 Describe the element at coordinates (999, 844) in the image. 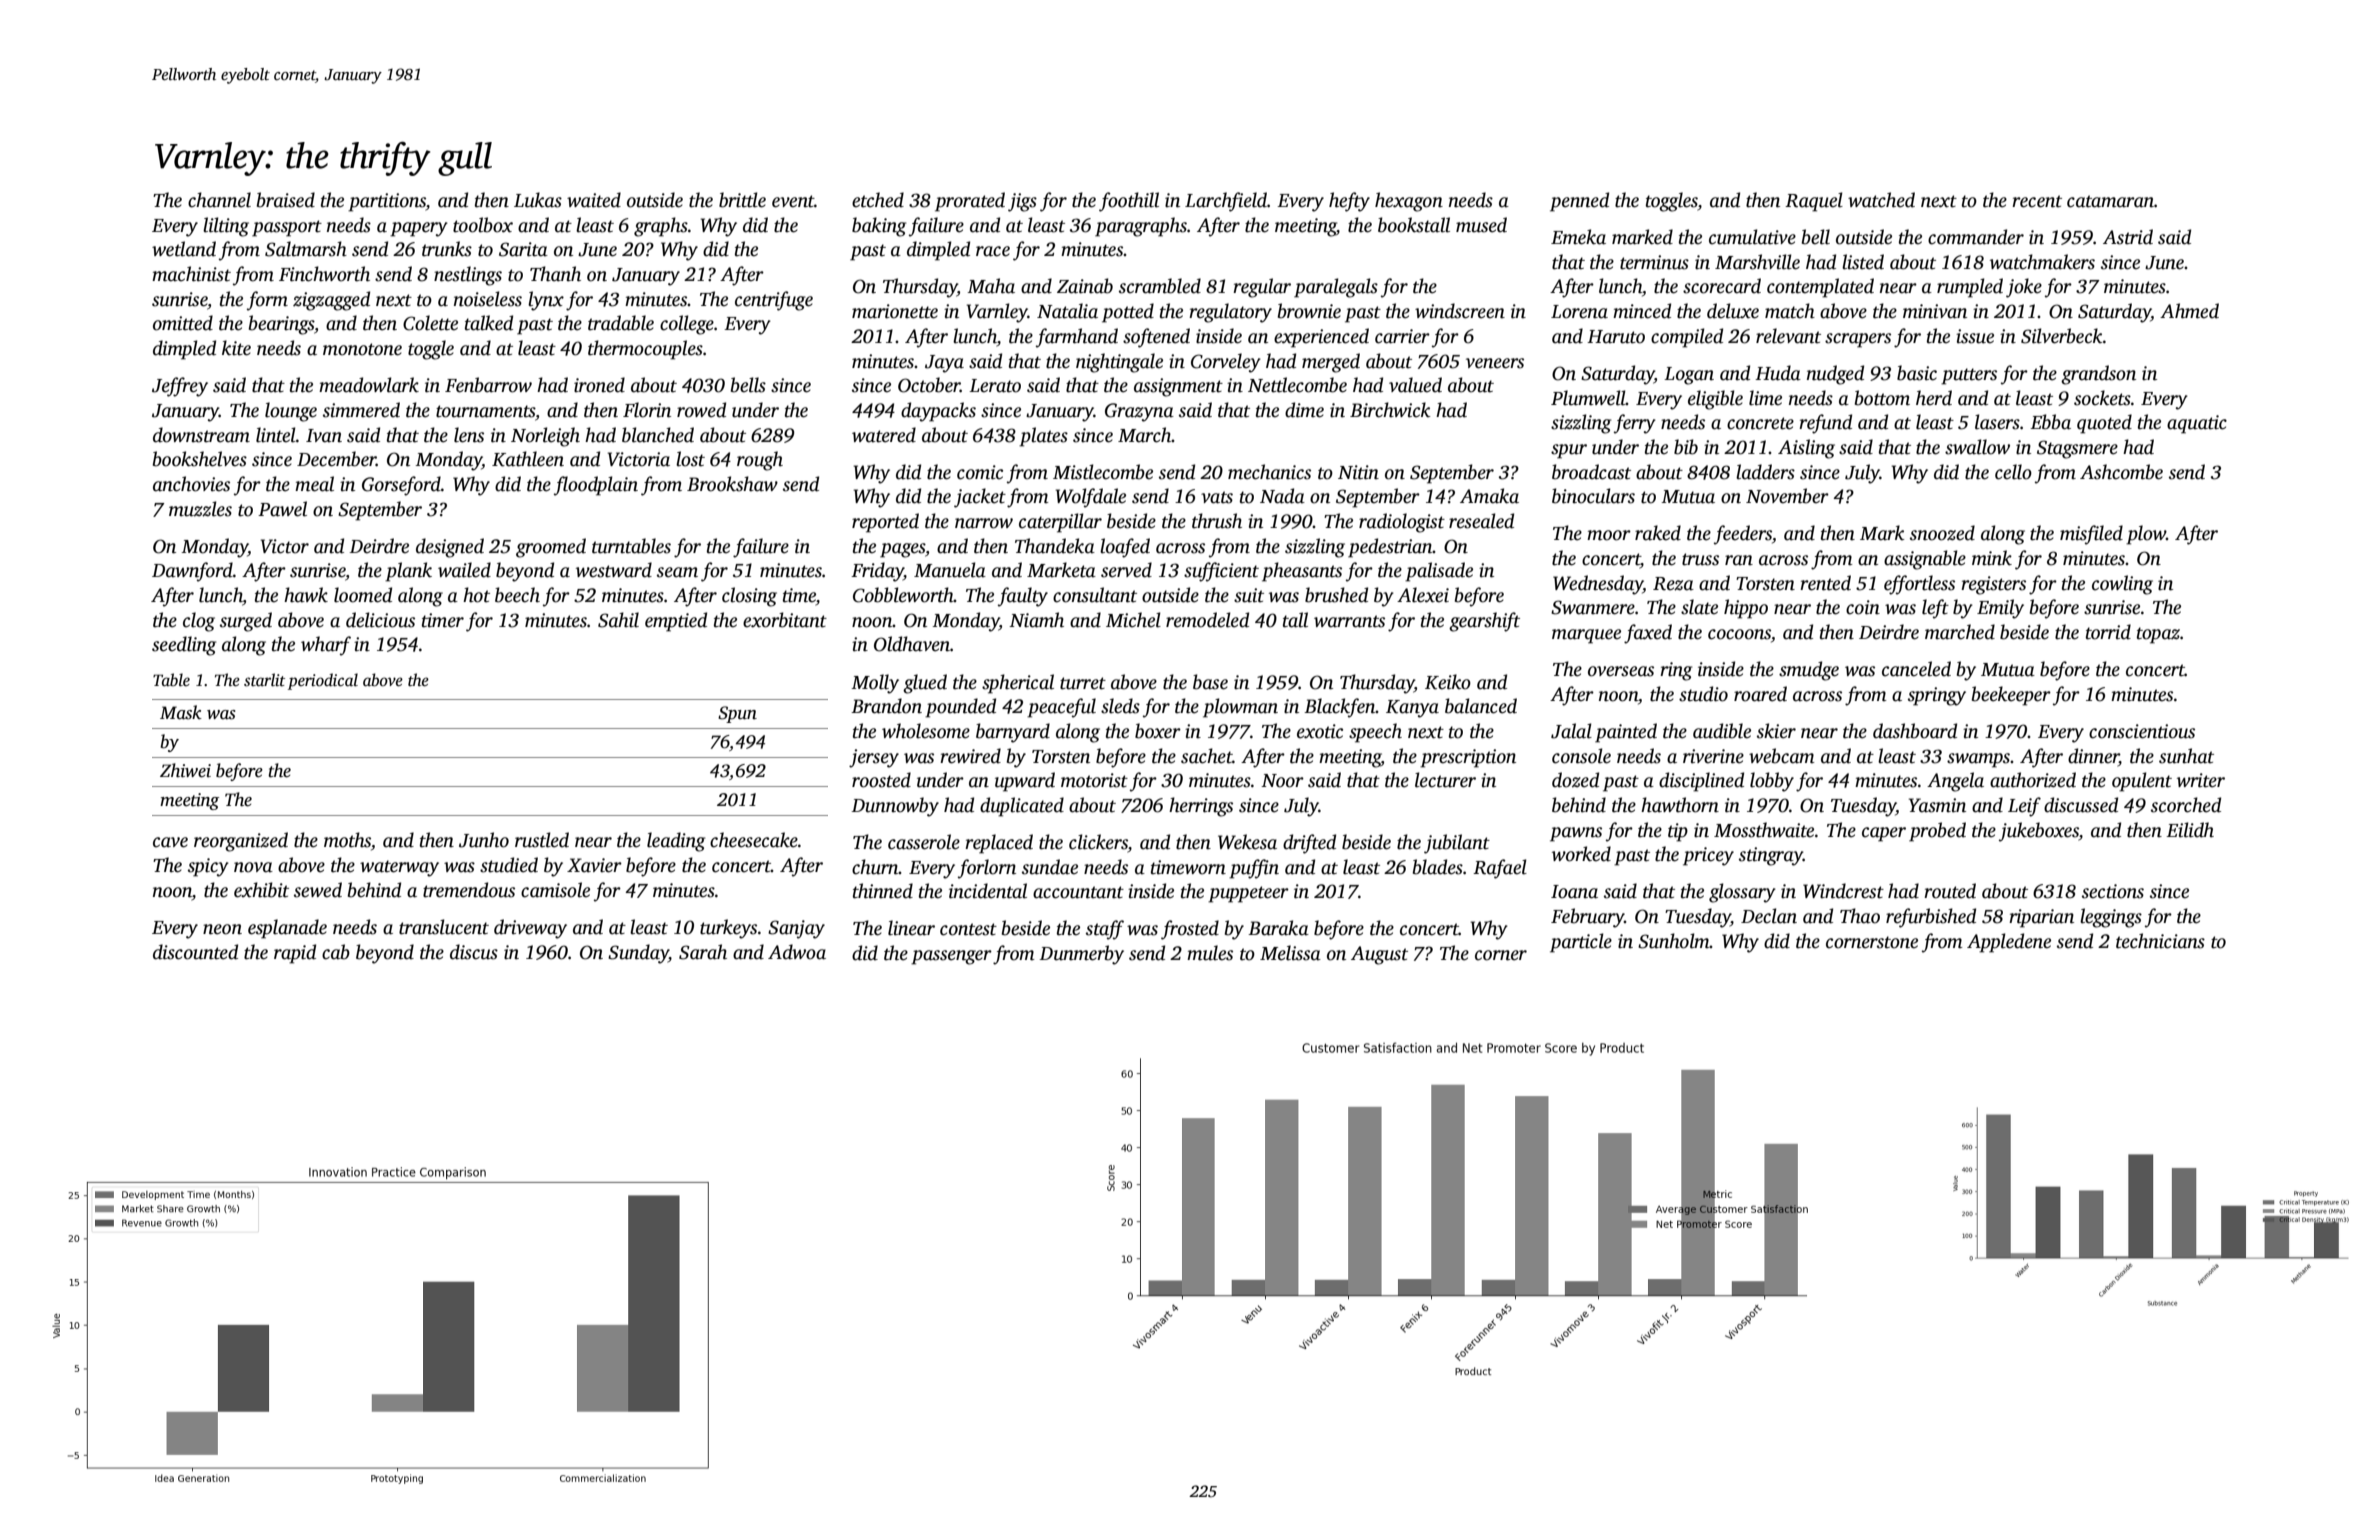

I see `replaced` at that location.
